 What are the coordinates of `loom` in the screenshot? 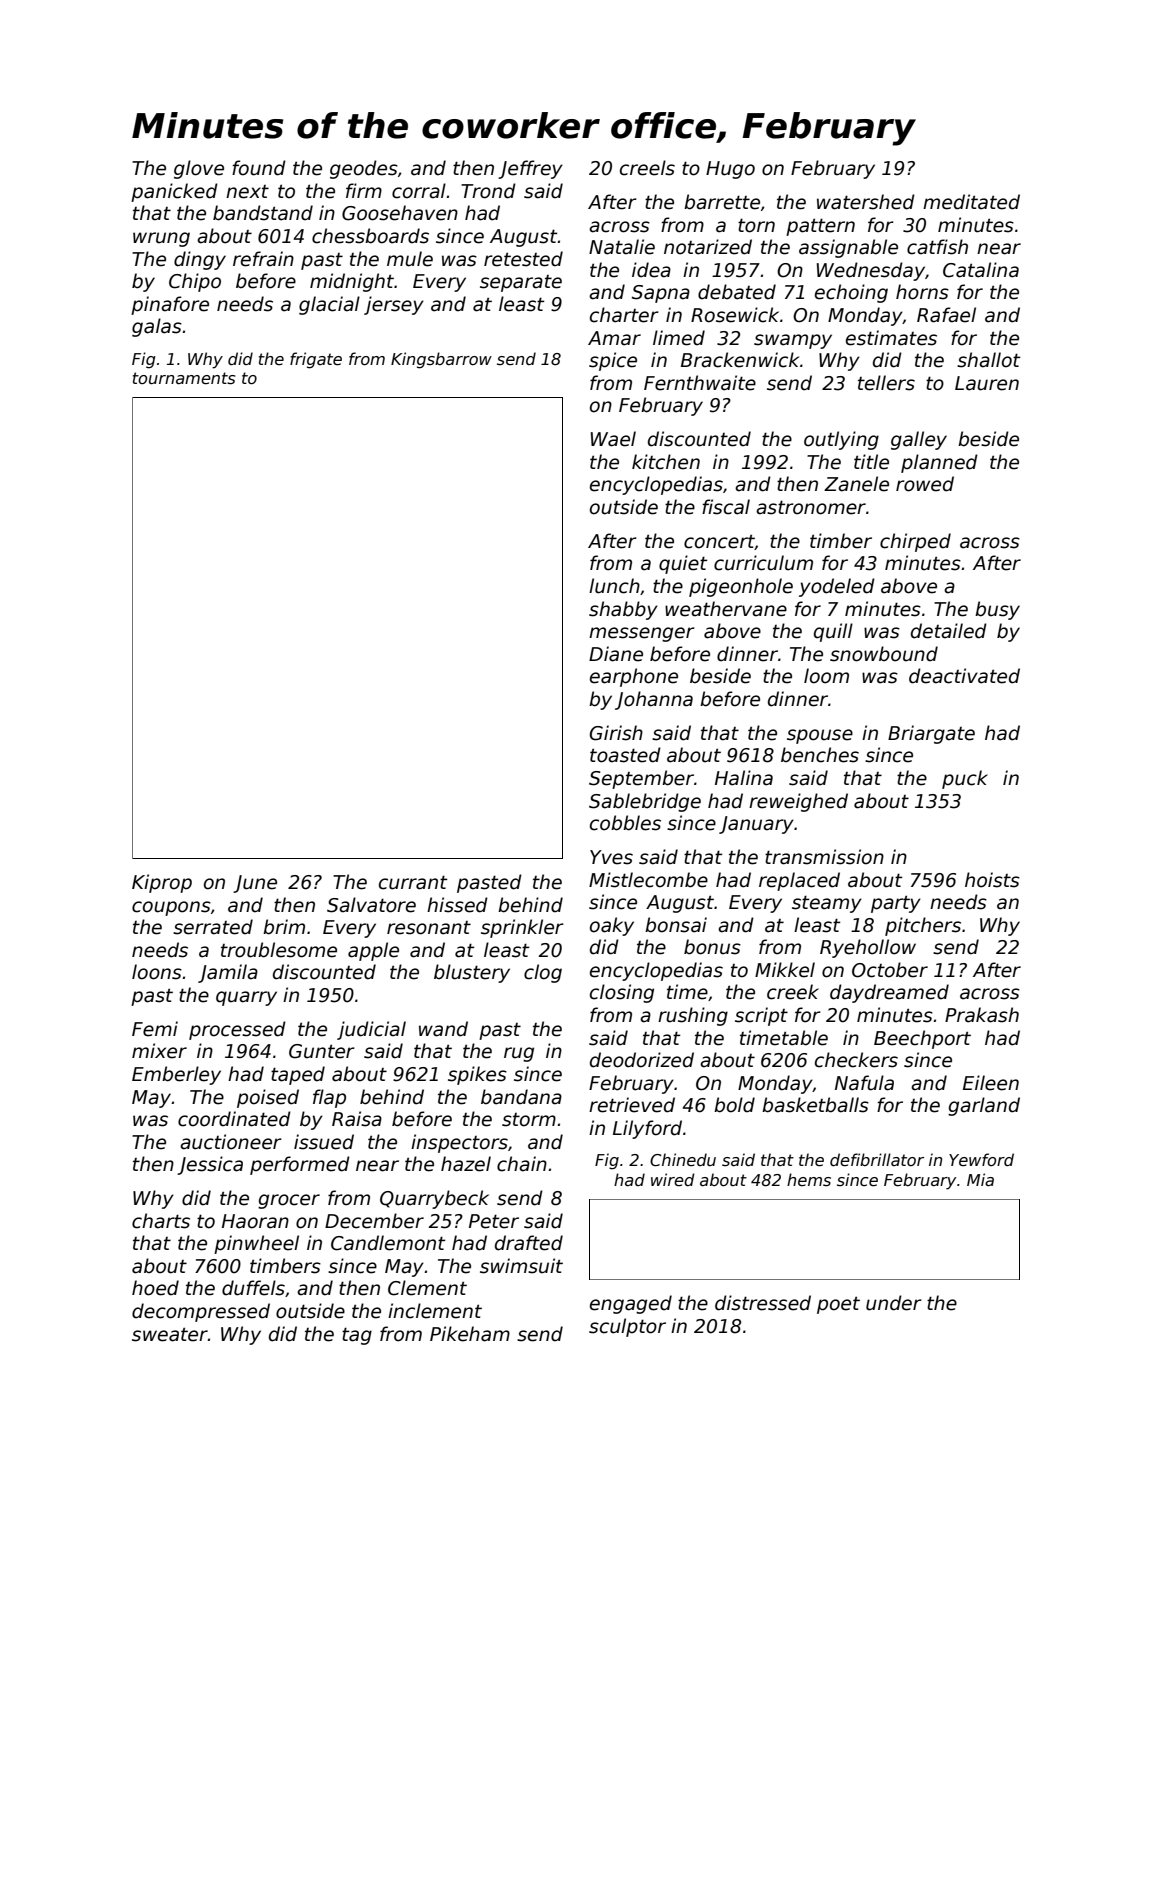 It's located at (826, 676).
